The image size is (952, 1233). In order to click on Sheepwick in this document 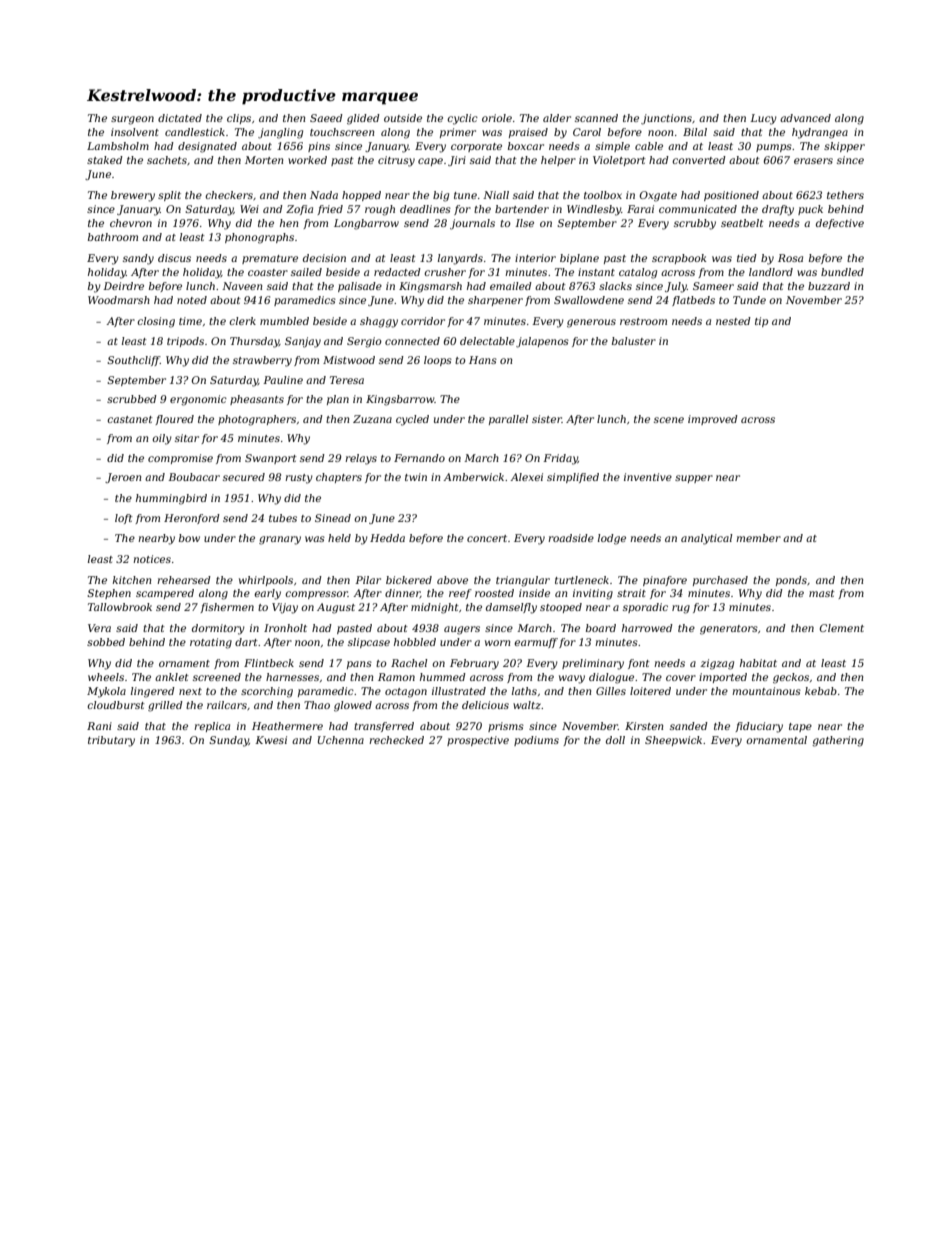, I will do `click(673, 741)`.
